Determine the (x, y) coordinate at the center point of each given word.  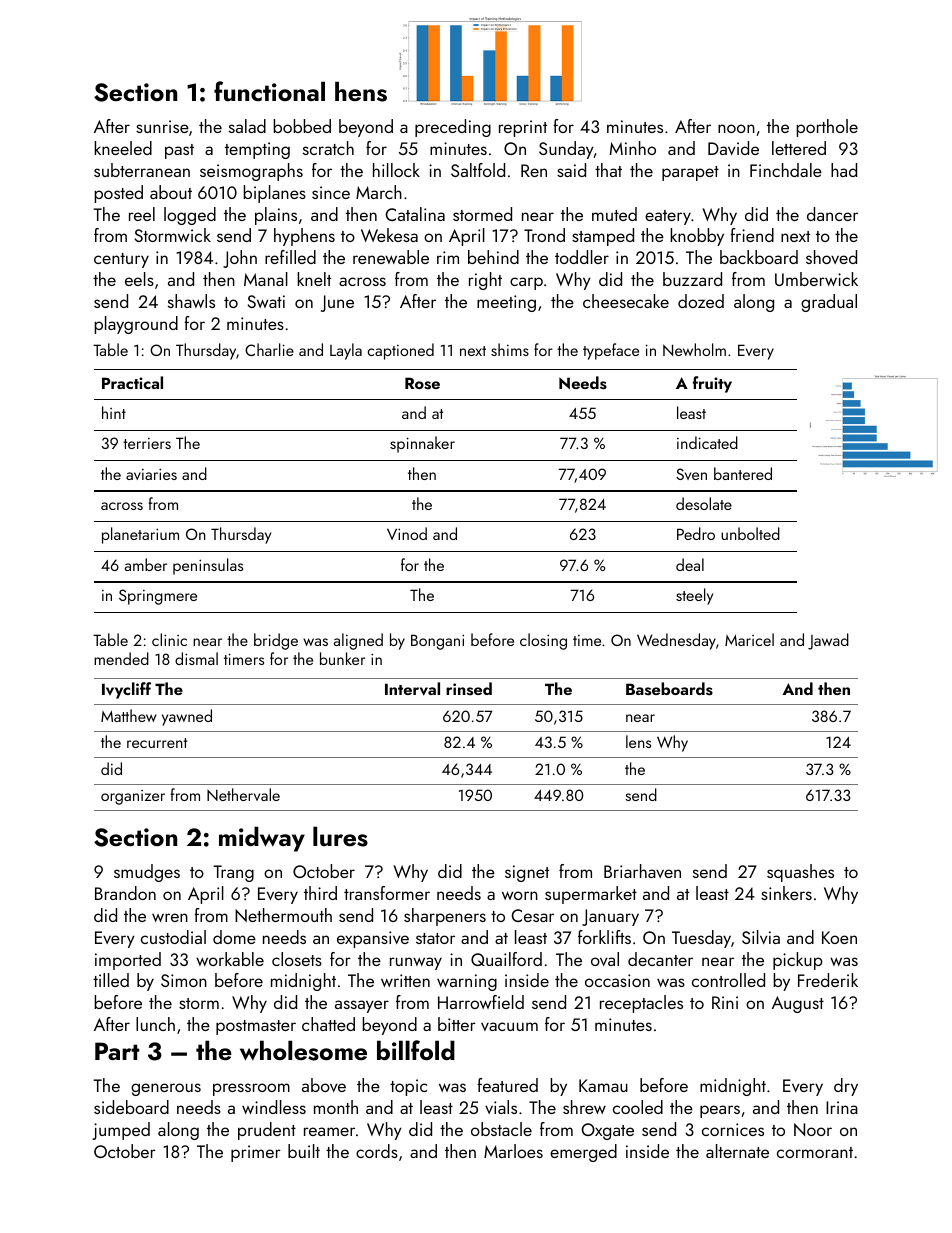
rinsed (469, 689)
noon (736, 128)
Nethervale (243, 794)
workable (230, 959)
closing (543, 641)
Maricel (749, 639)
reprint (523, 128)
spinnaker (422, 444)
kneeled (123, 148)
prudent (267, 1131)
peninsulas (208, 566)
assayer (362, 1006)
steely (694, 596)
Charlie (269, 349)
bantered (743, 473)
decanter (660, 959)
